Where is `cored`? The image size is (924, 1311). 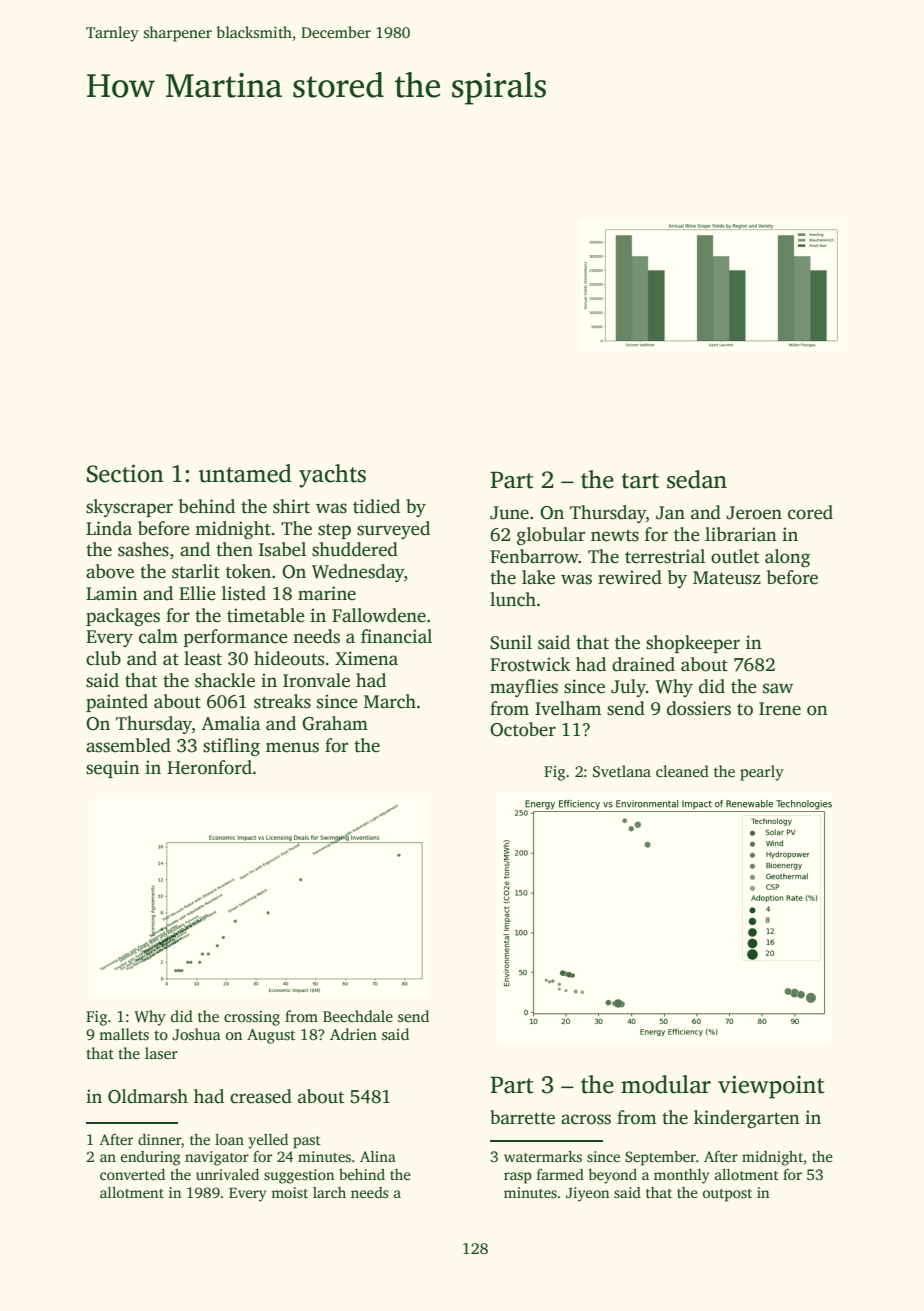
cored is located at coordinates (810, 512).
